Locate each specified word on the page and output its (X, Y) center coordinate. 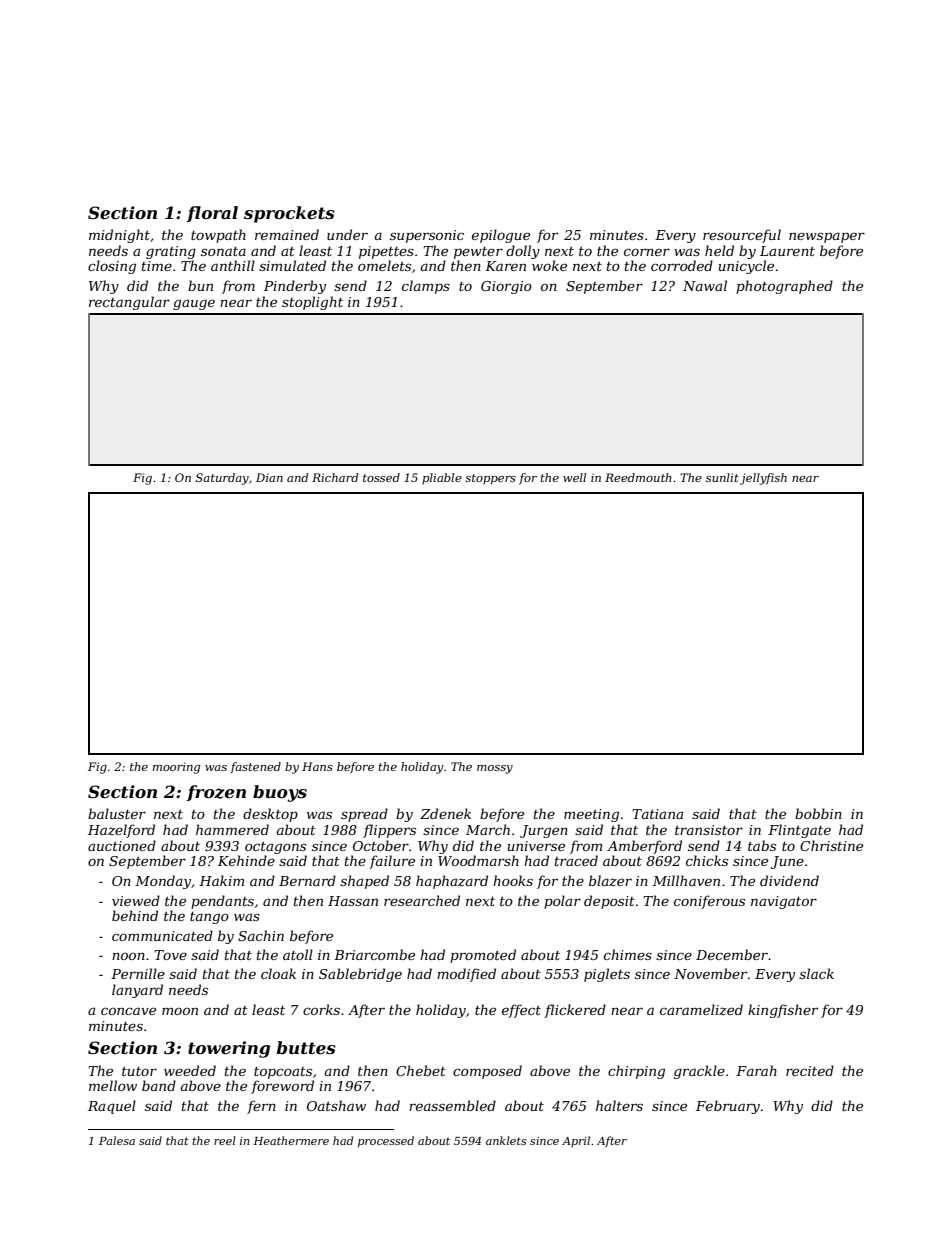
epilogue (501, 236)
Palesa (117, 1140)
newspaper (827, 237)
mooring (176, 768)
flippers (389, 831)
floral (212, 214)
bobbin (818, 813)
